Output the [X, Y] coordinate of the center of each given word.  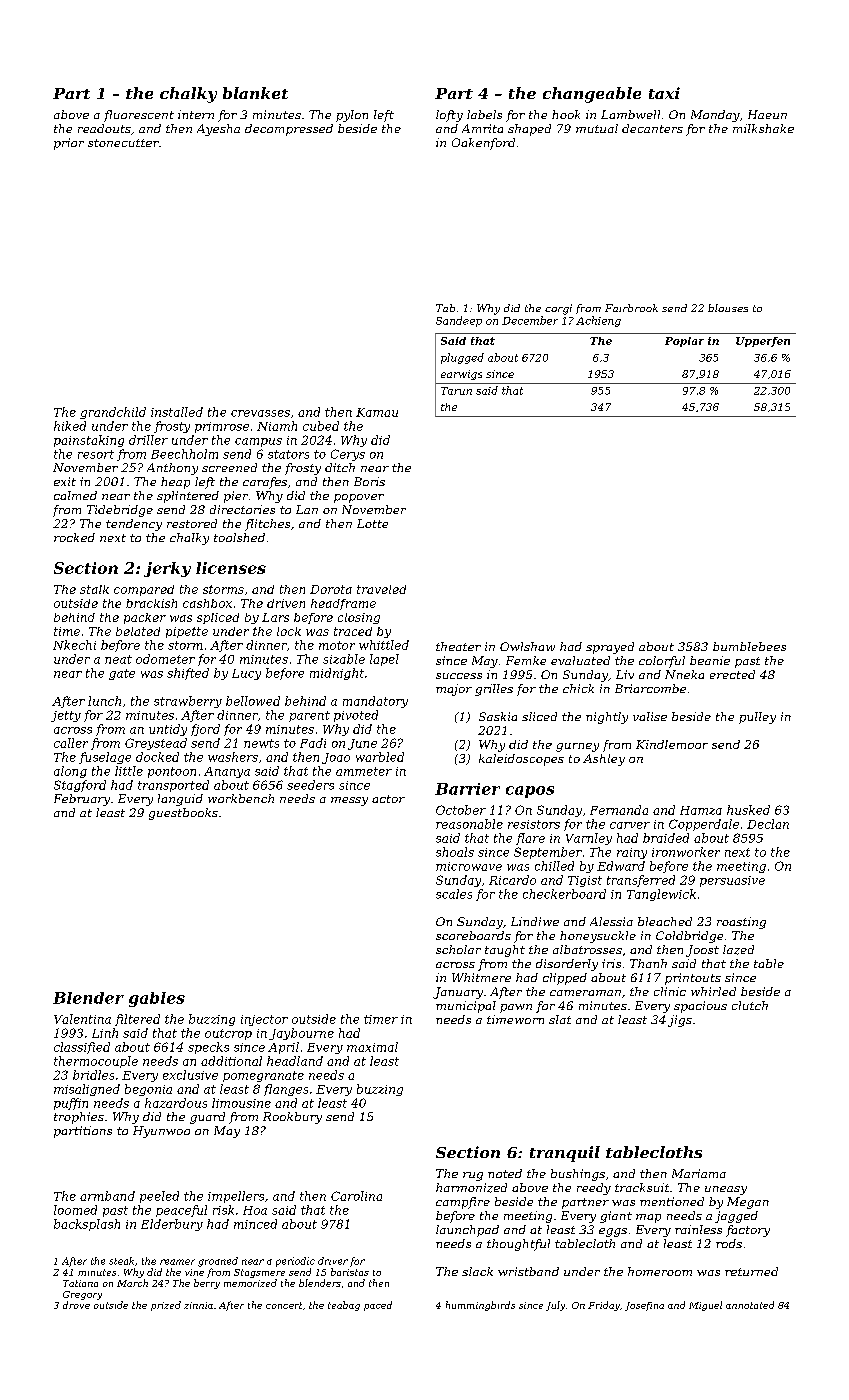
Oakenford [483, 144]
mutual [597, 128]
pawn [516, 1008]
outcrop [228, 1034]
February [82, 800]
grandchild [113, 413]
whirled [713, 991]
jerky [167, 569]
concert [284, 1305]
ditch [340, 467]
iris [611, 963]
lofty [449, 116]
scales [454, 894]
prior [69, 144]
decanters [652, 128]
